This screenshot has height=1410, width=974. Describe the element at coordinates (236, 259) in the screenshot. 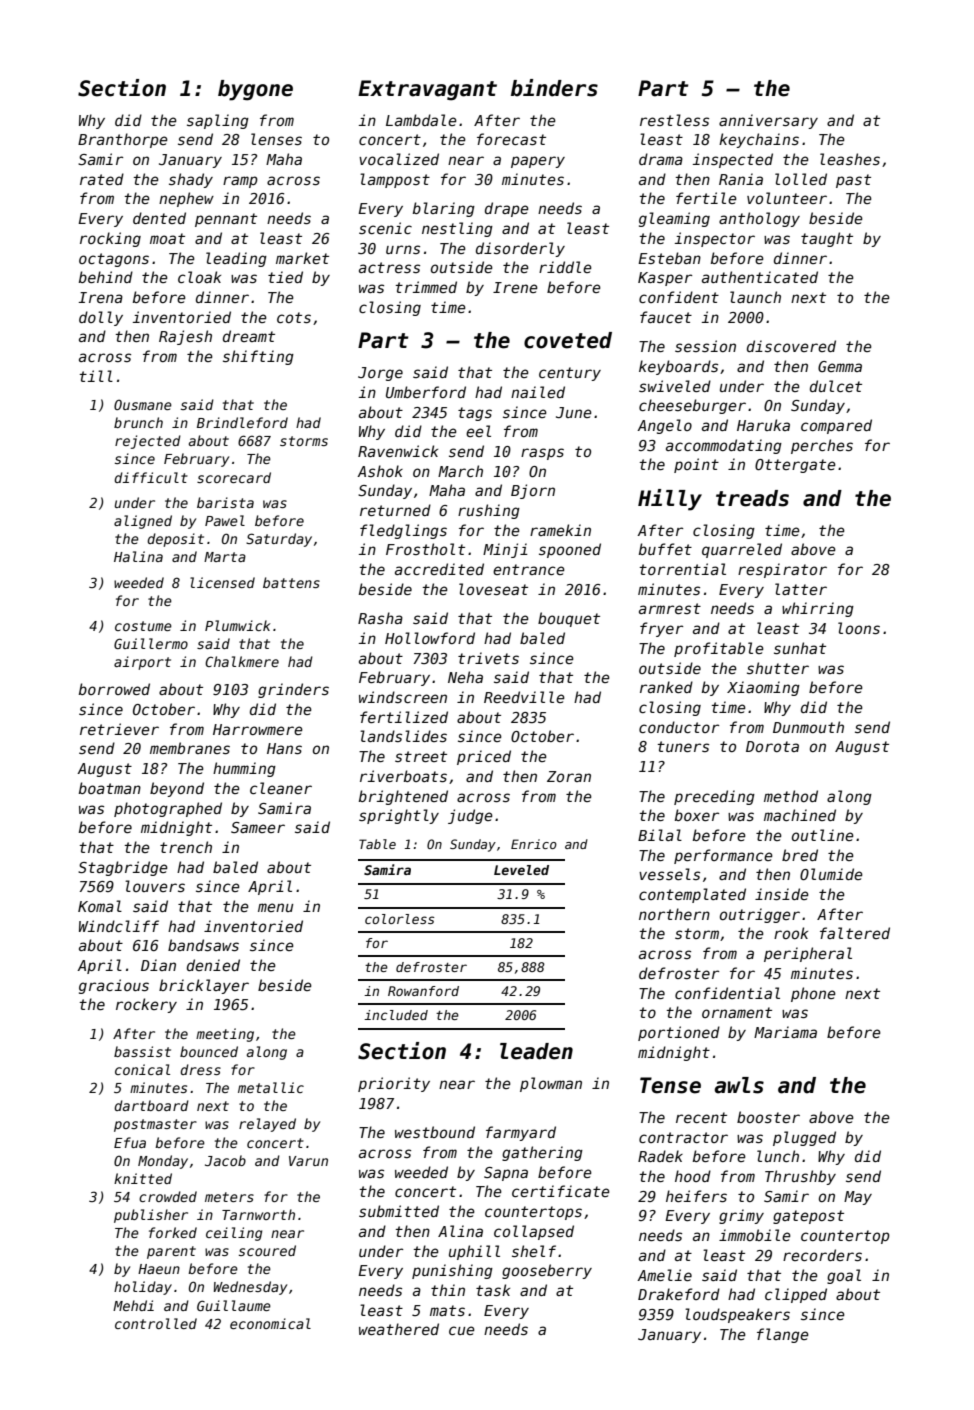

I see `leading` at that location.
